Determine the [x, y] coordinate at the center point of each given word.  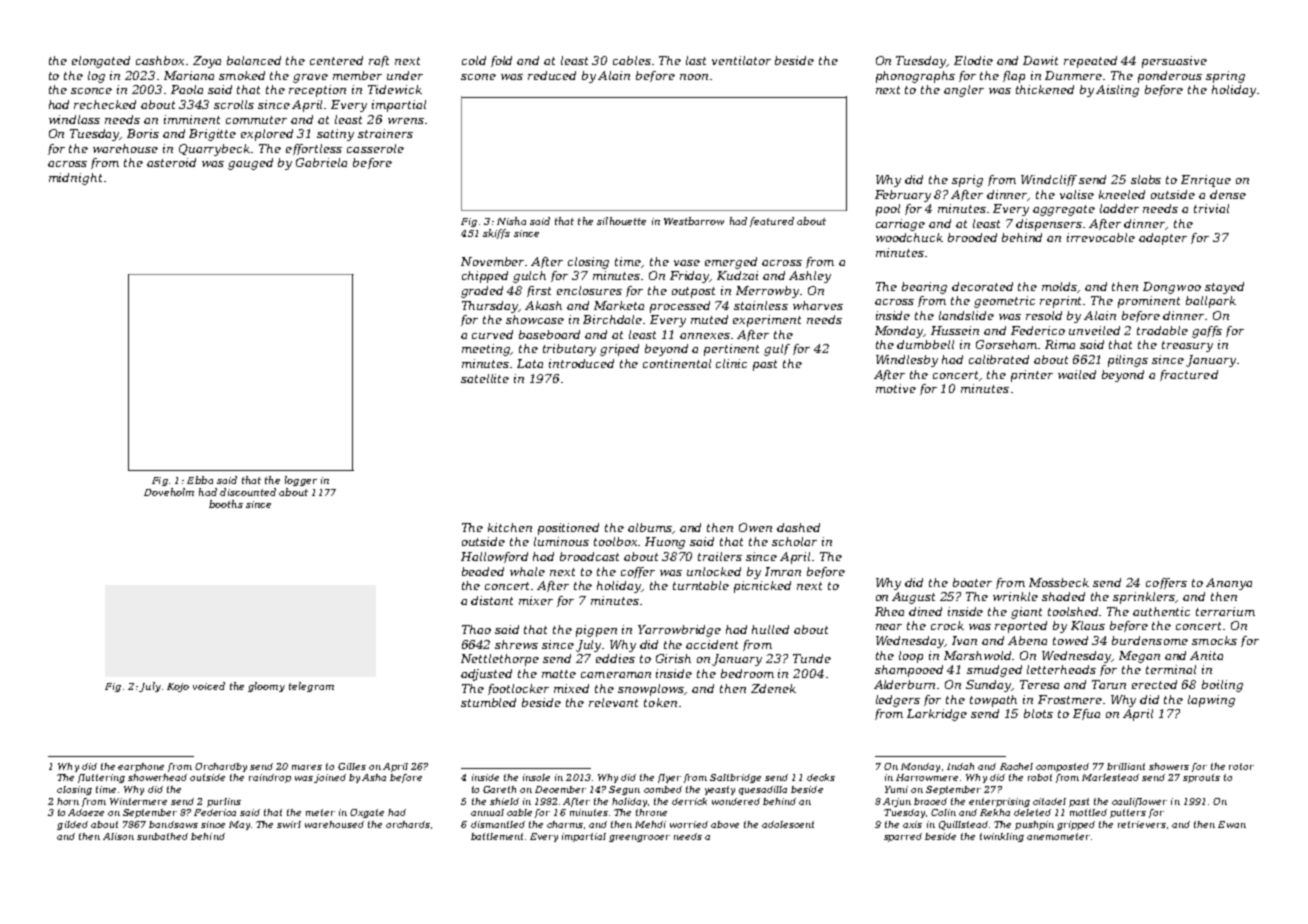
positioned [568, 529]
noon [694, 77]
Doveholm [169, 492]
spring [1225, 77]
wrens [406, 121]
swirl [289, 824]
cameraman [616, 675]
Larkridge [937, 715]
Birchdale [613, 319]
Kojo [178, 687]
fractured [1189, 375]
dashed [798, 527]
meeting [486, 350]
